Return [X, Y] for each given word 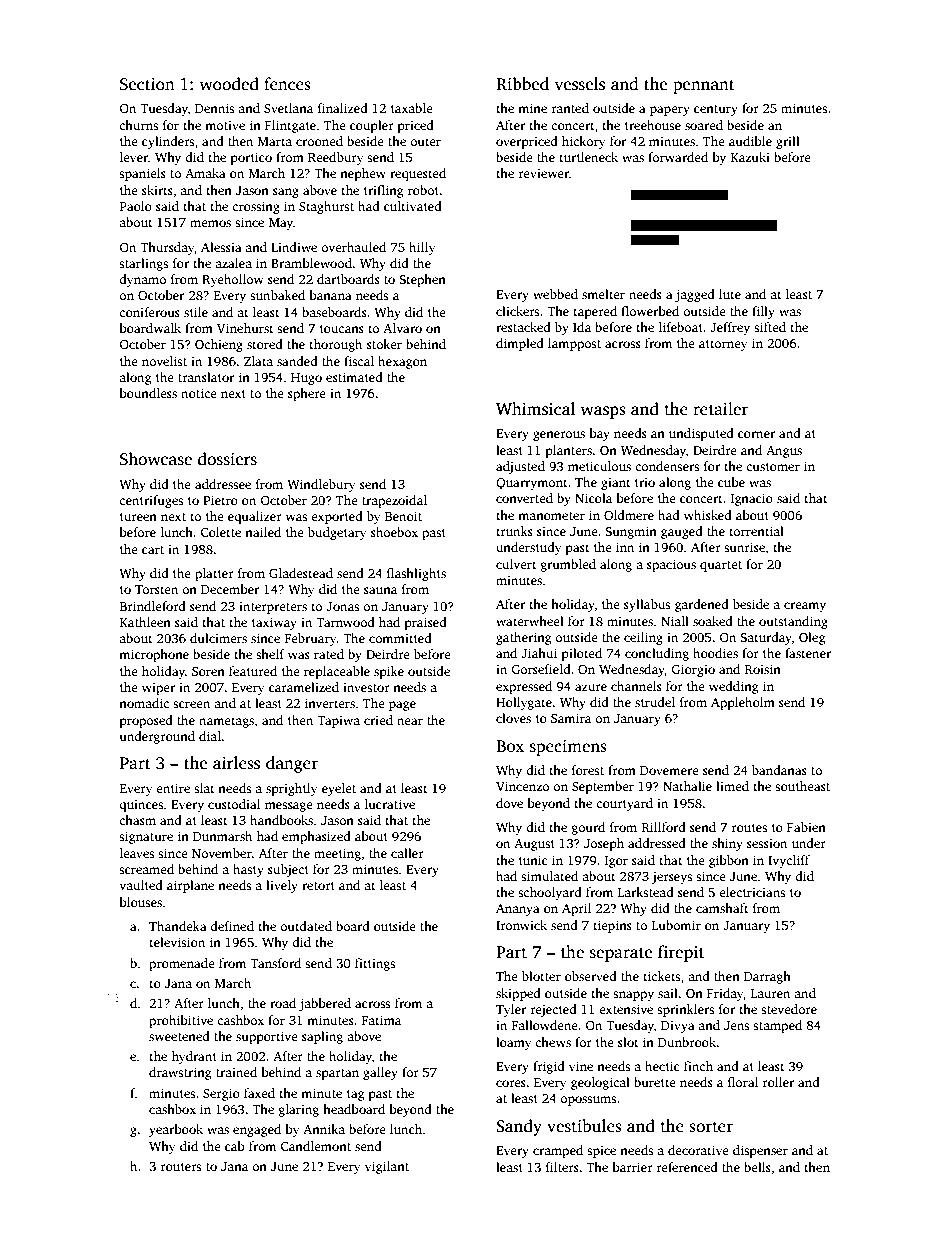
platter [214, 574]
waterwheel [530, 621]
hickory [583, 142]
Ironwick [521, 925]
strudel [655, 702]
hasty [248, 870]
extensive [626, 1009]
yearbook [176, 1130]
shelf [270, 654]
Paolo [136, 206]
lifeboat [681, 327]
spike [389, 672]
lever [134, 157]
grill [788, 142]
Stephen [422, 280]
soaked [713, 621]
